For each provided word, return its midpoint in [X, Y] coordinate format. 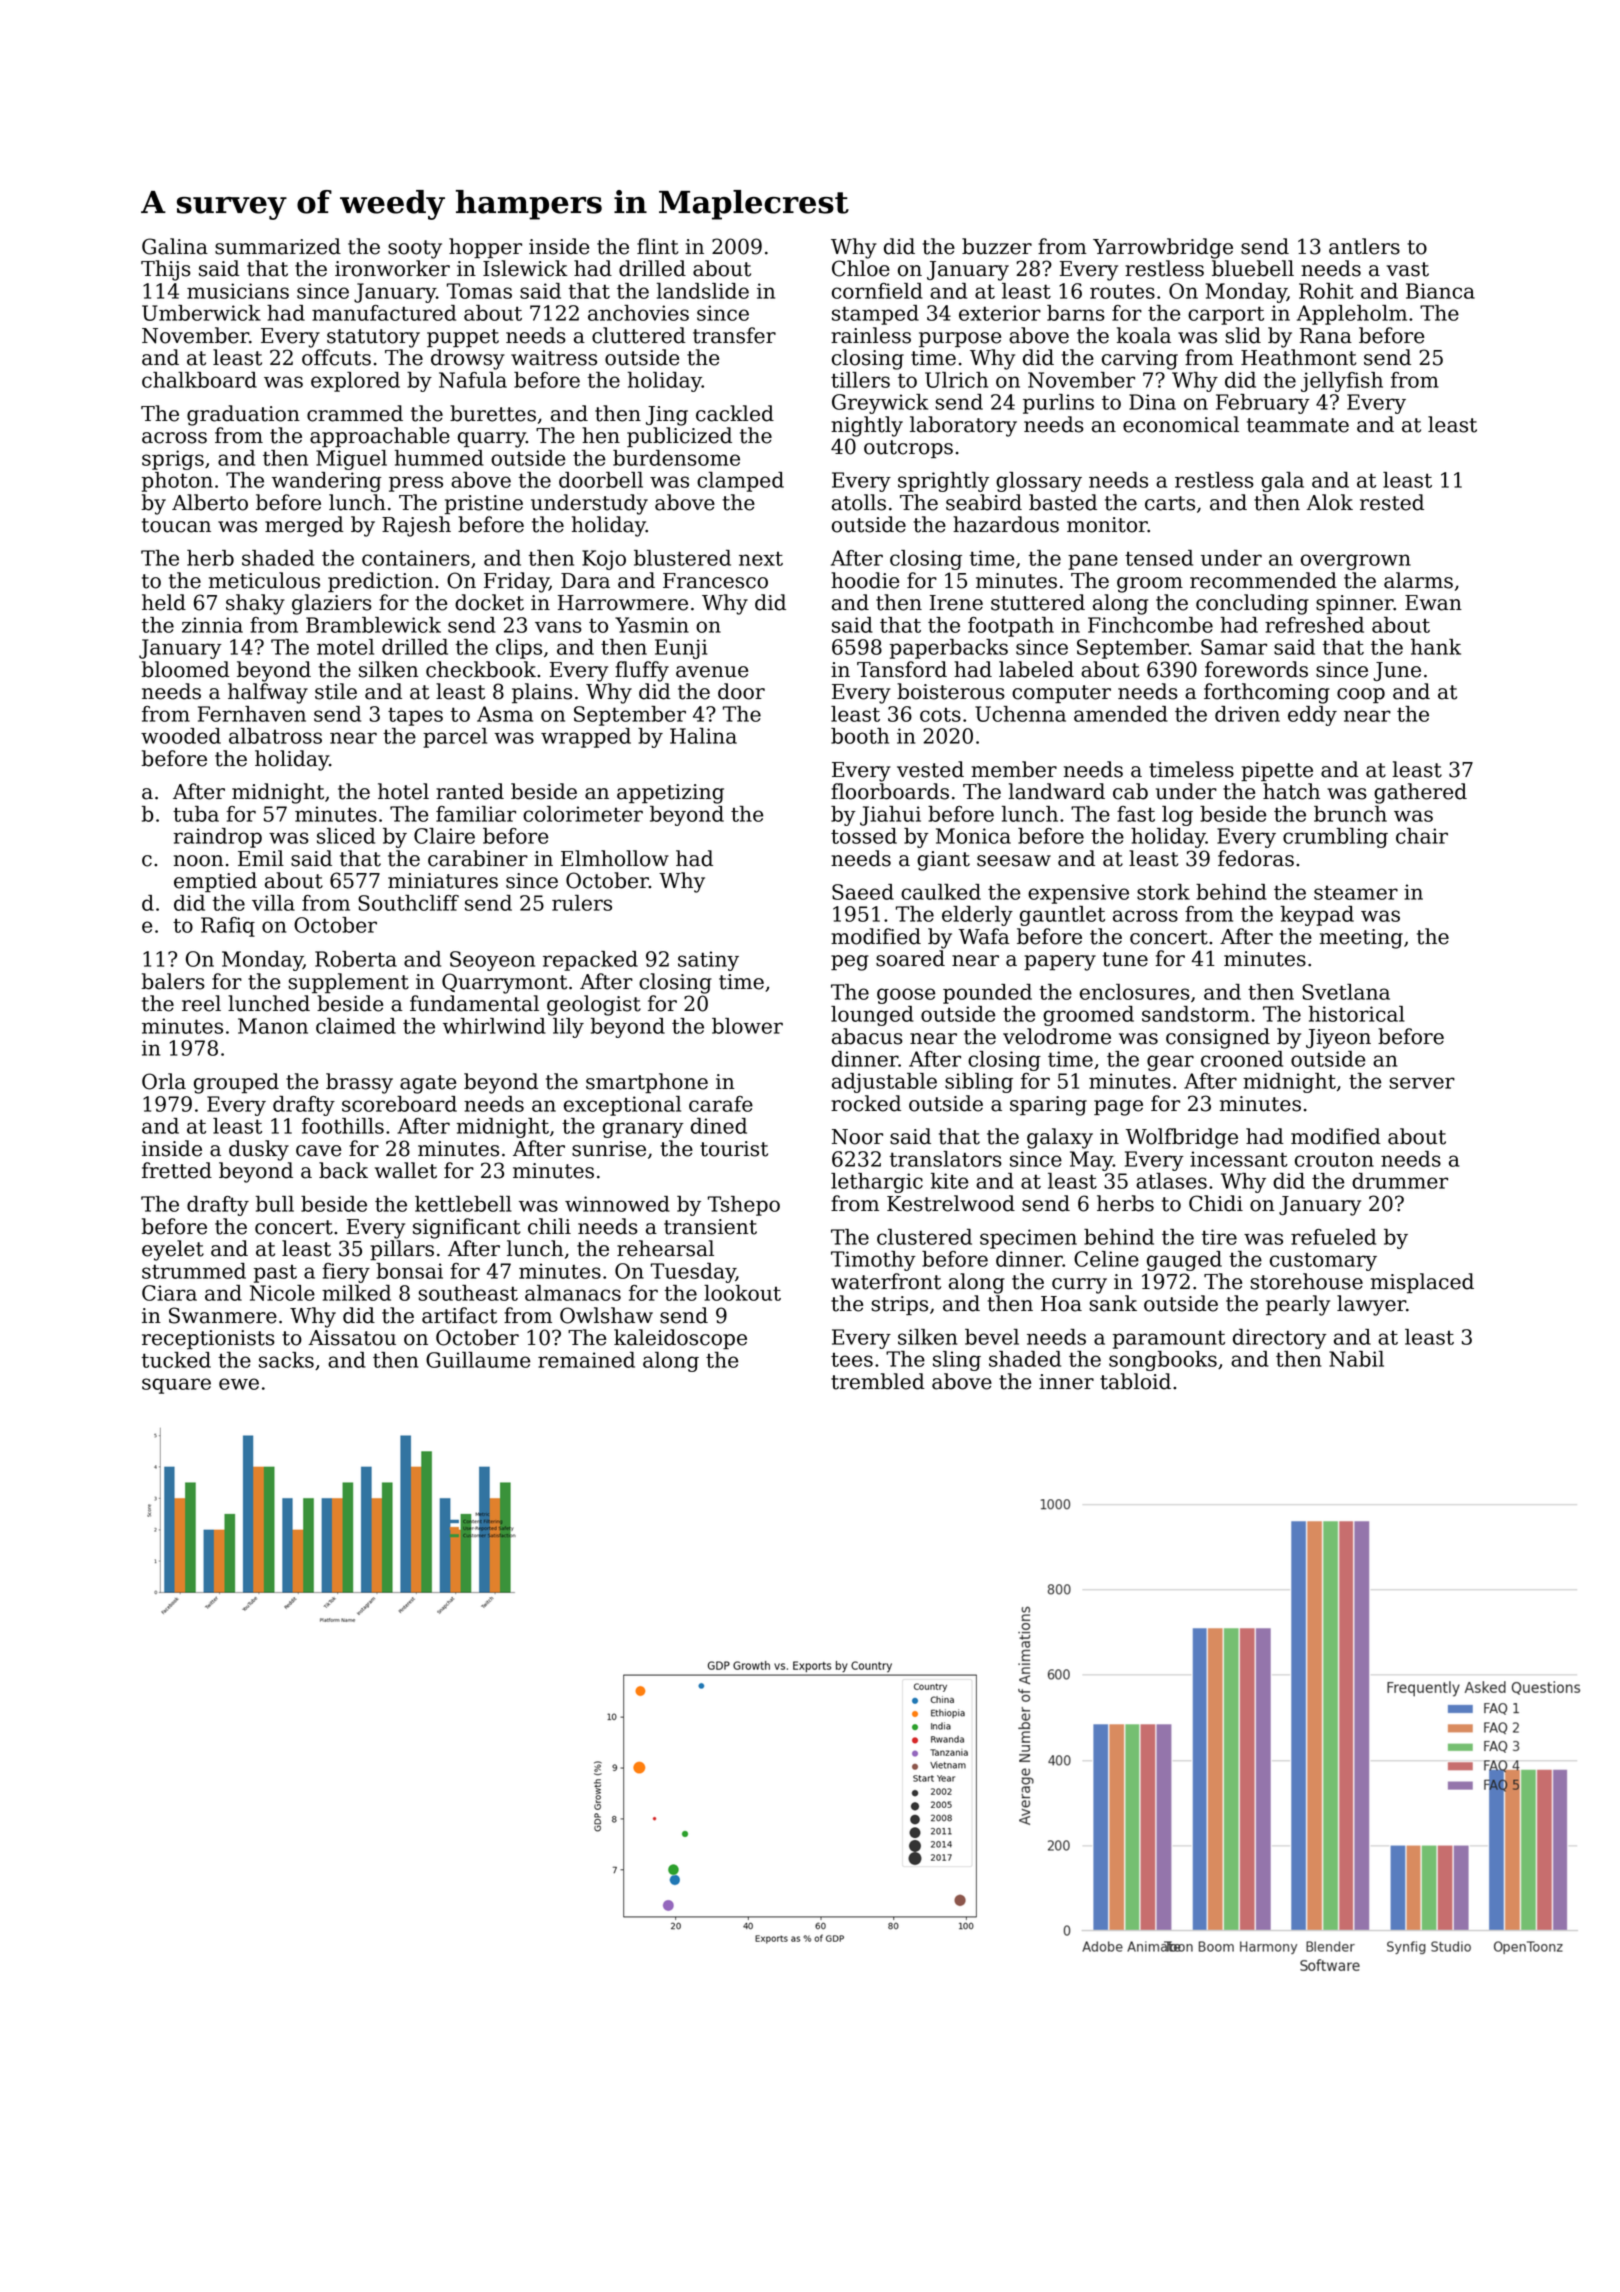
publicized [679, 437]
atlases [1171, 1181]
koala [1144, 335]
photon [177, 482]
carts [1170, 503]
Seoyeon [492, 961]
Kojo [604, 560]
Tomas [479, 291]
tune [1125, 959]
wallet [406, 1170]
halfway [268, 693]
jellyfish [1342, 382]
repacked [590, 961]
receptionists [208, 1339]
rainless [871, 335]
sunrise [609, 1149]
